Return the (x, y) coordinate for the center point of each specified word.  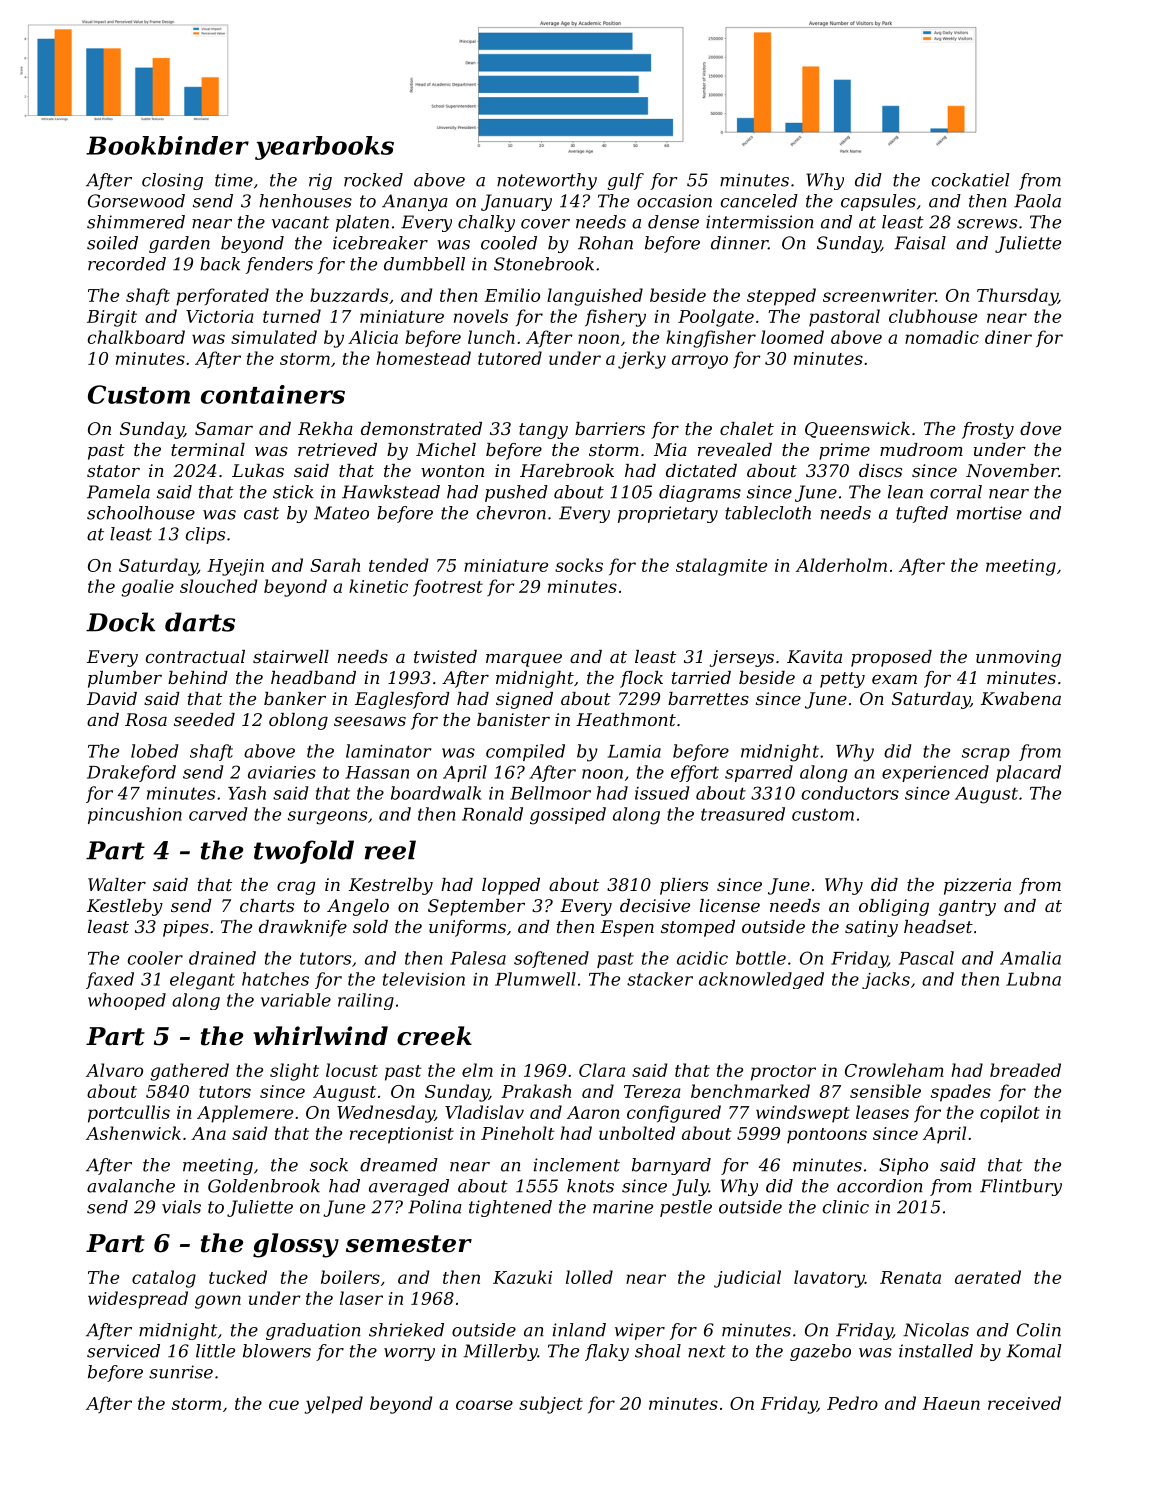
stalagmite (721, 567)
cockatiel (970, 180)
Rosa (146, 719)
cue (284, 1405)
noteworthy (547, 181)
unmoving (1018, 658)
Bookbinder (167, 145)
